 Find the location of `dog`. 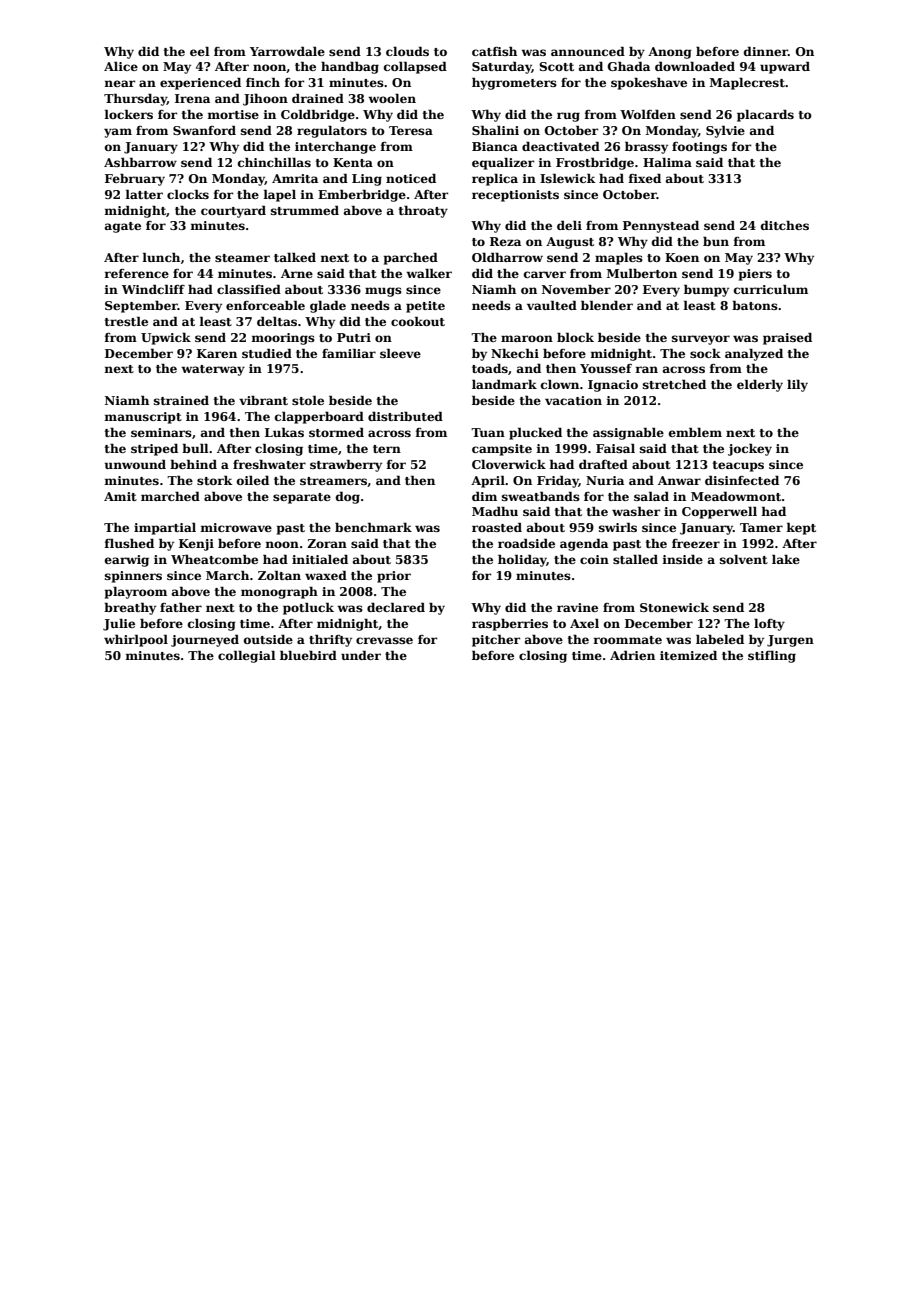

dog is located at coordinates (348, 498).
